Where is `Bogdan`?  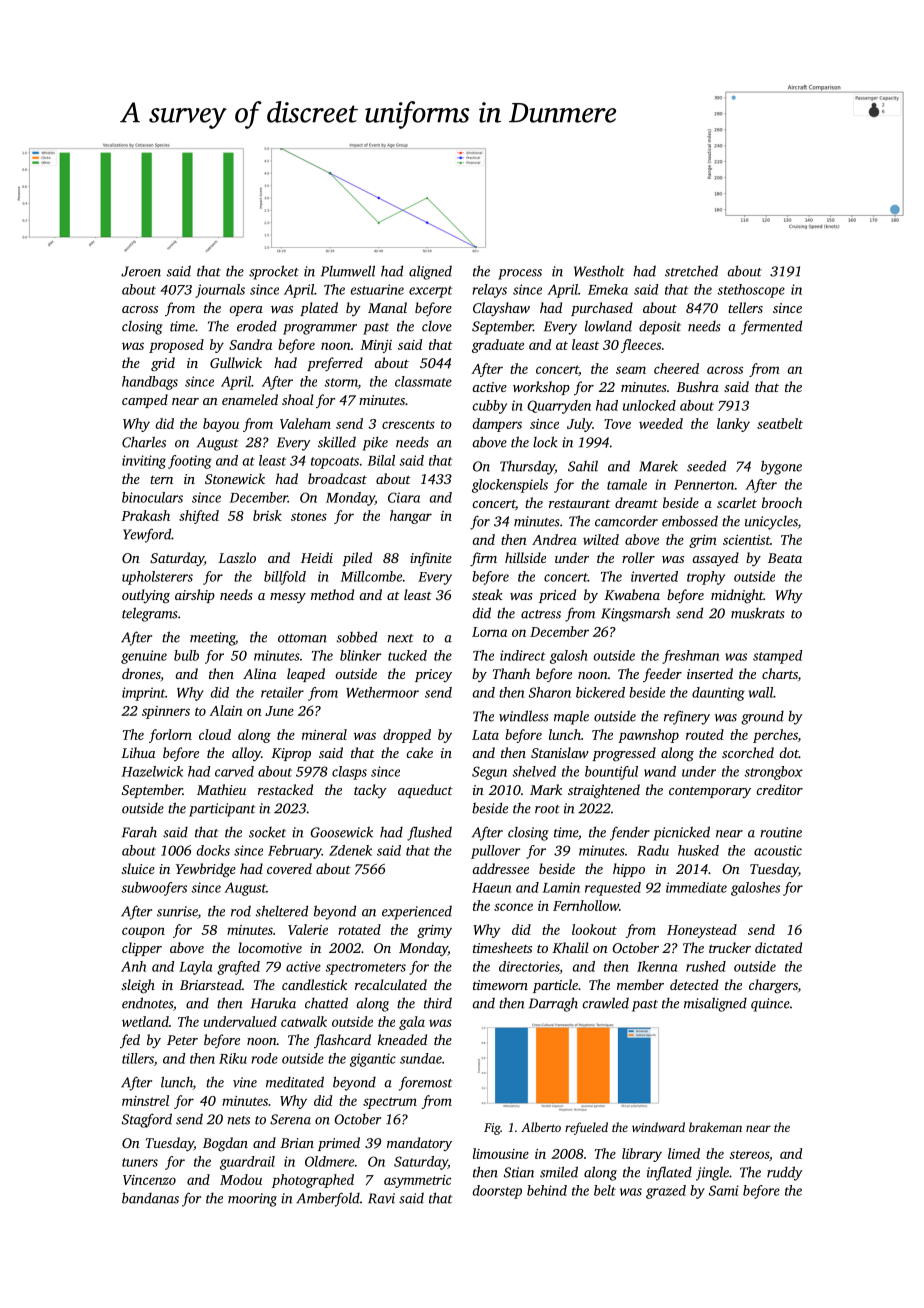
Bogdan is located at coordinates (225, 1144).
